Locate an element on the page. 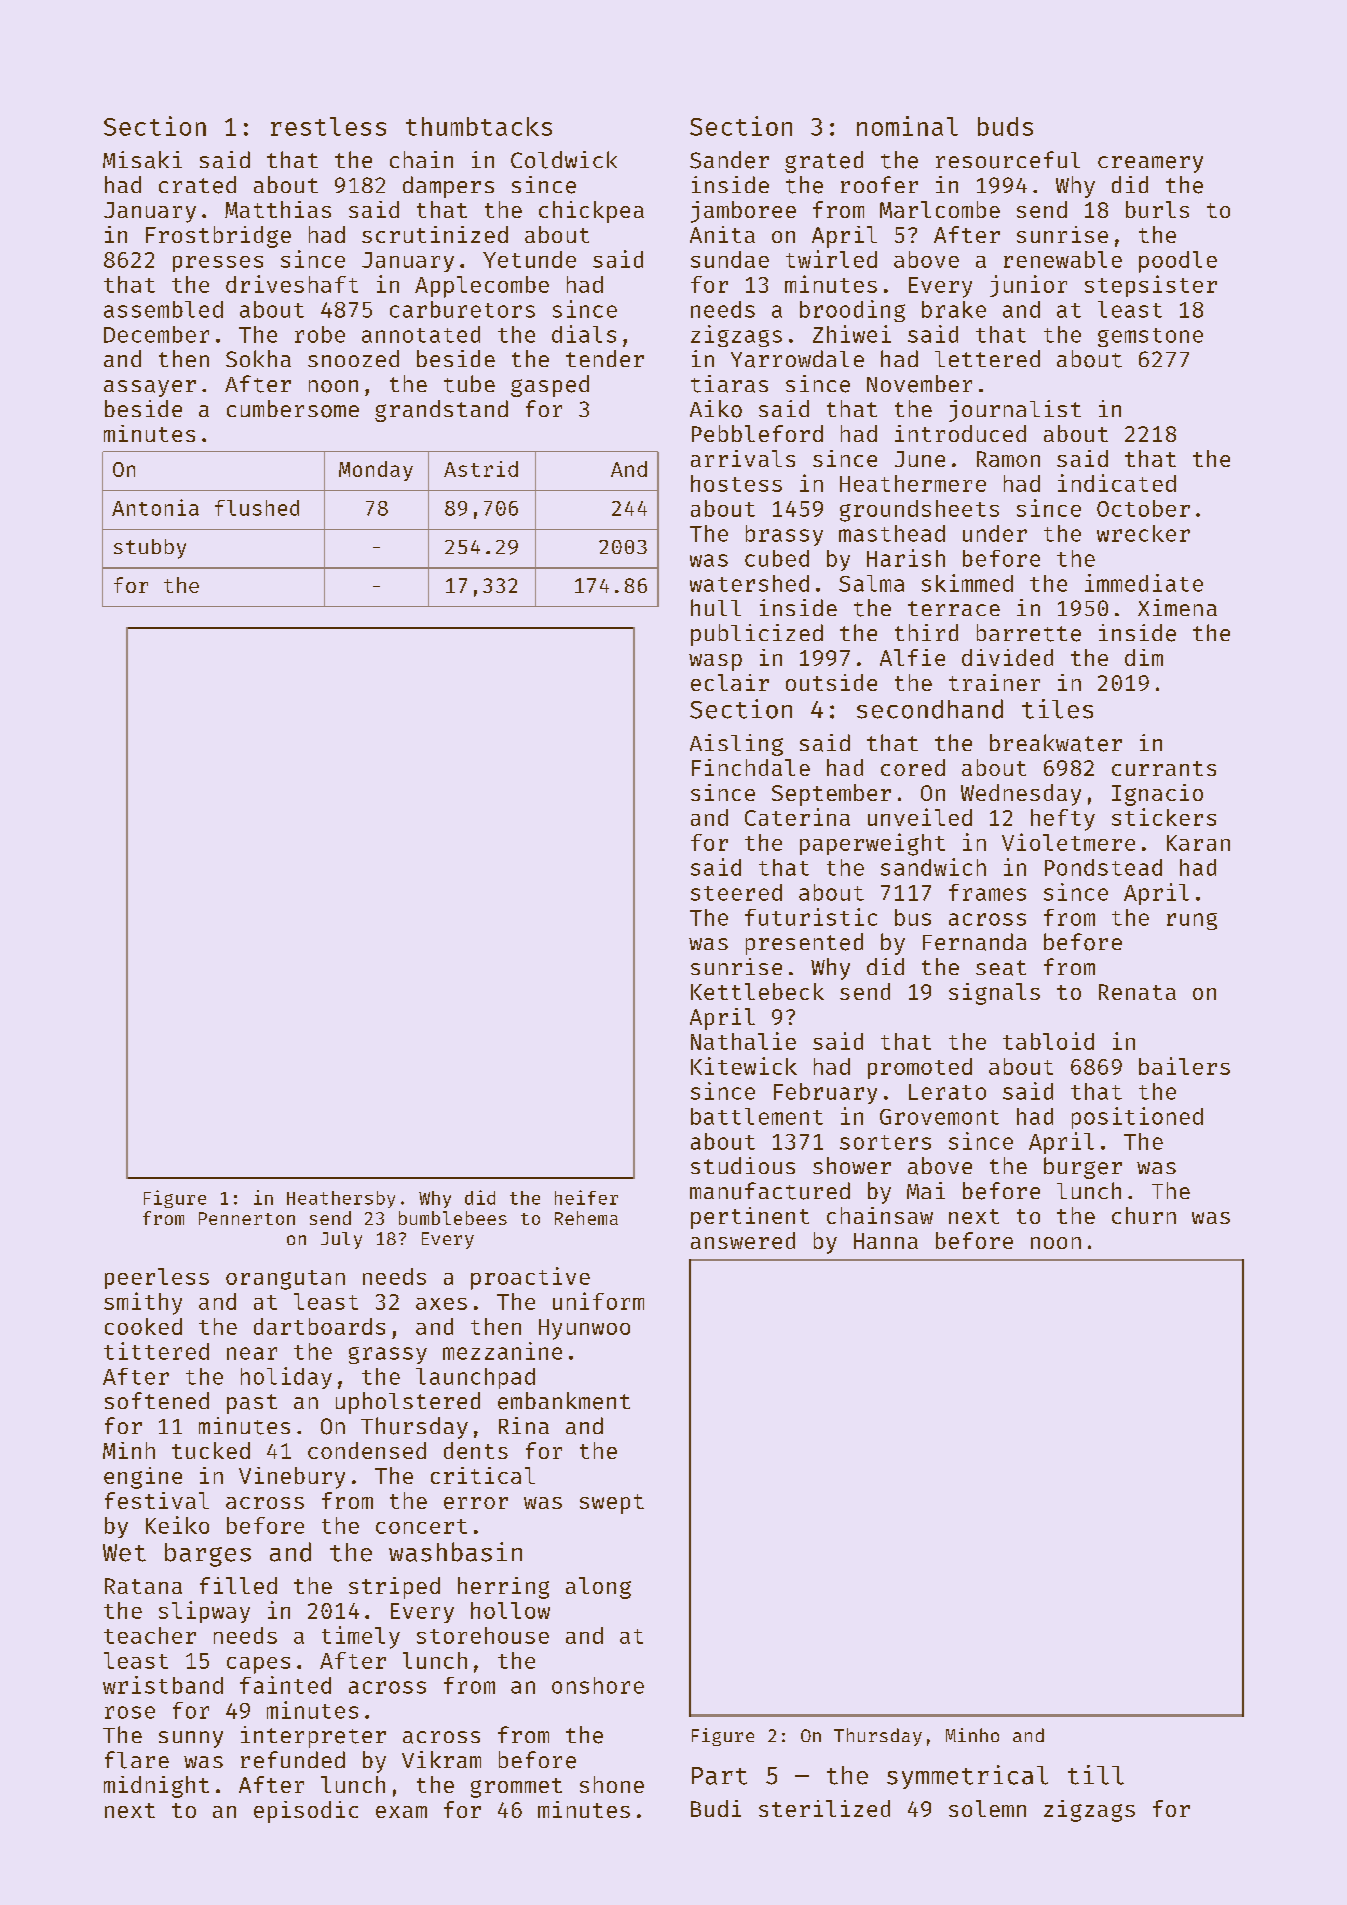 This document has height=1905, width=1347. wasp is located at coordinates (715, 662).
